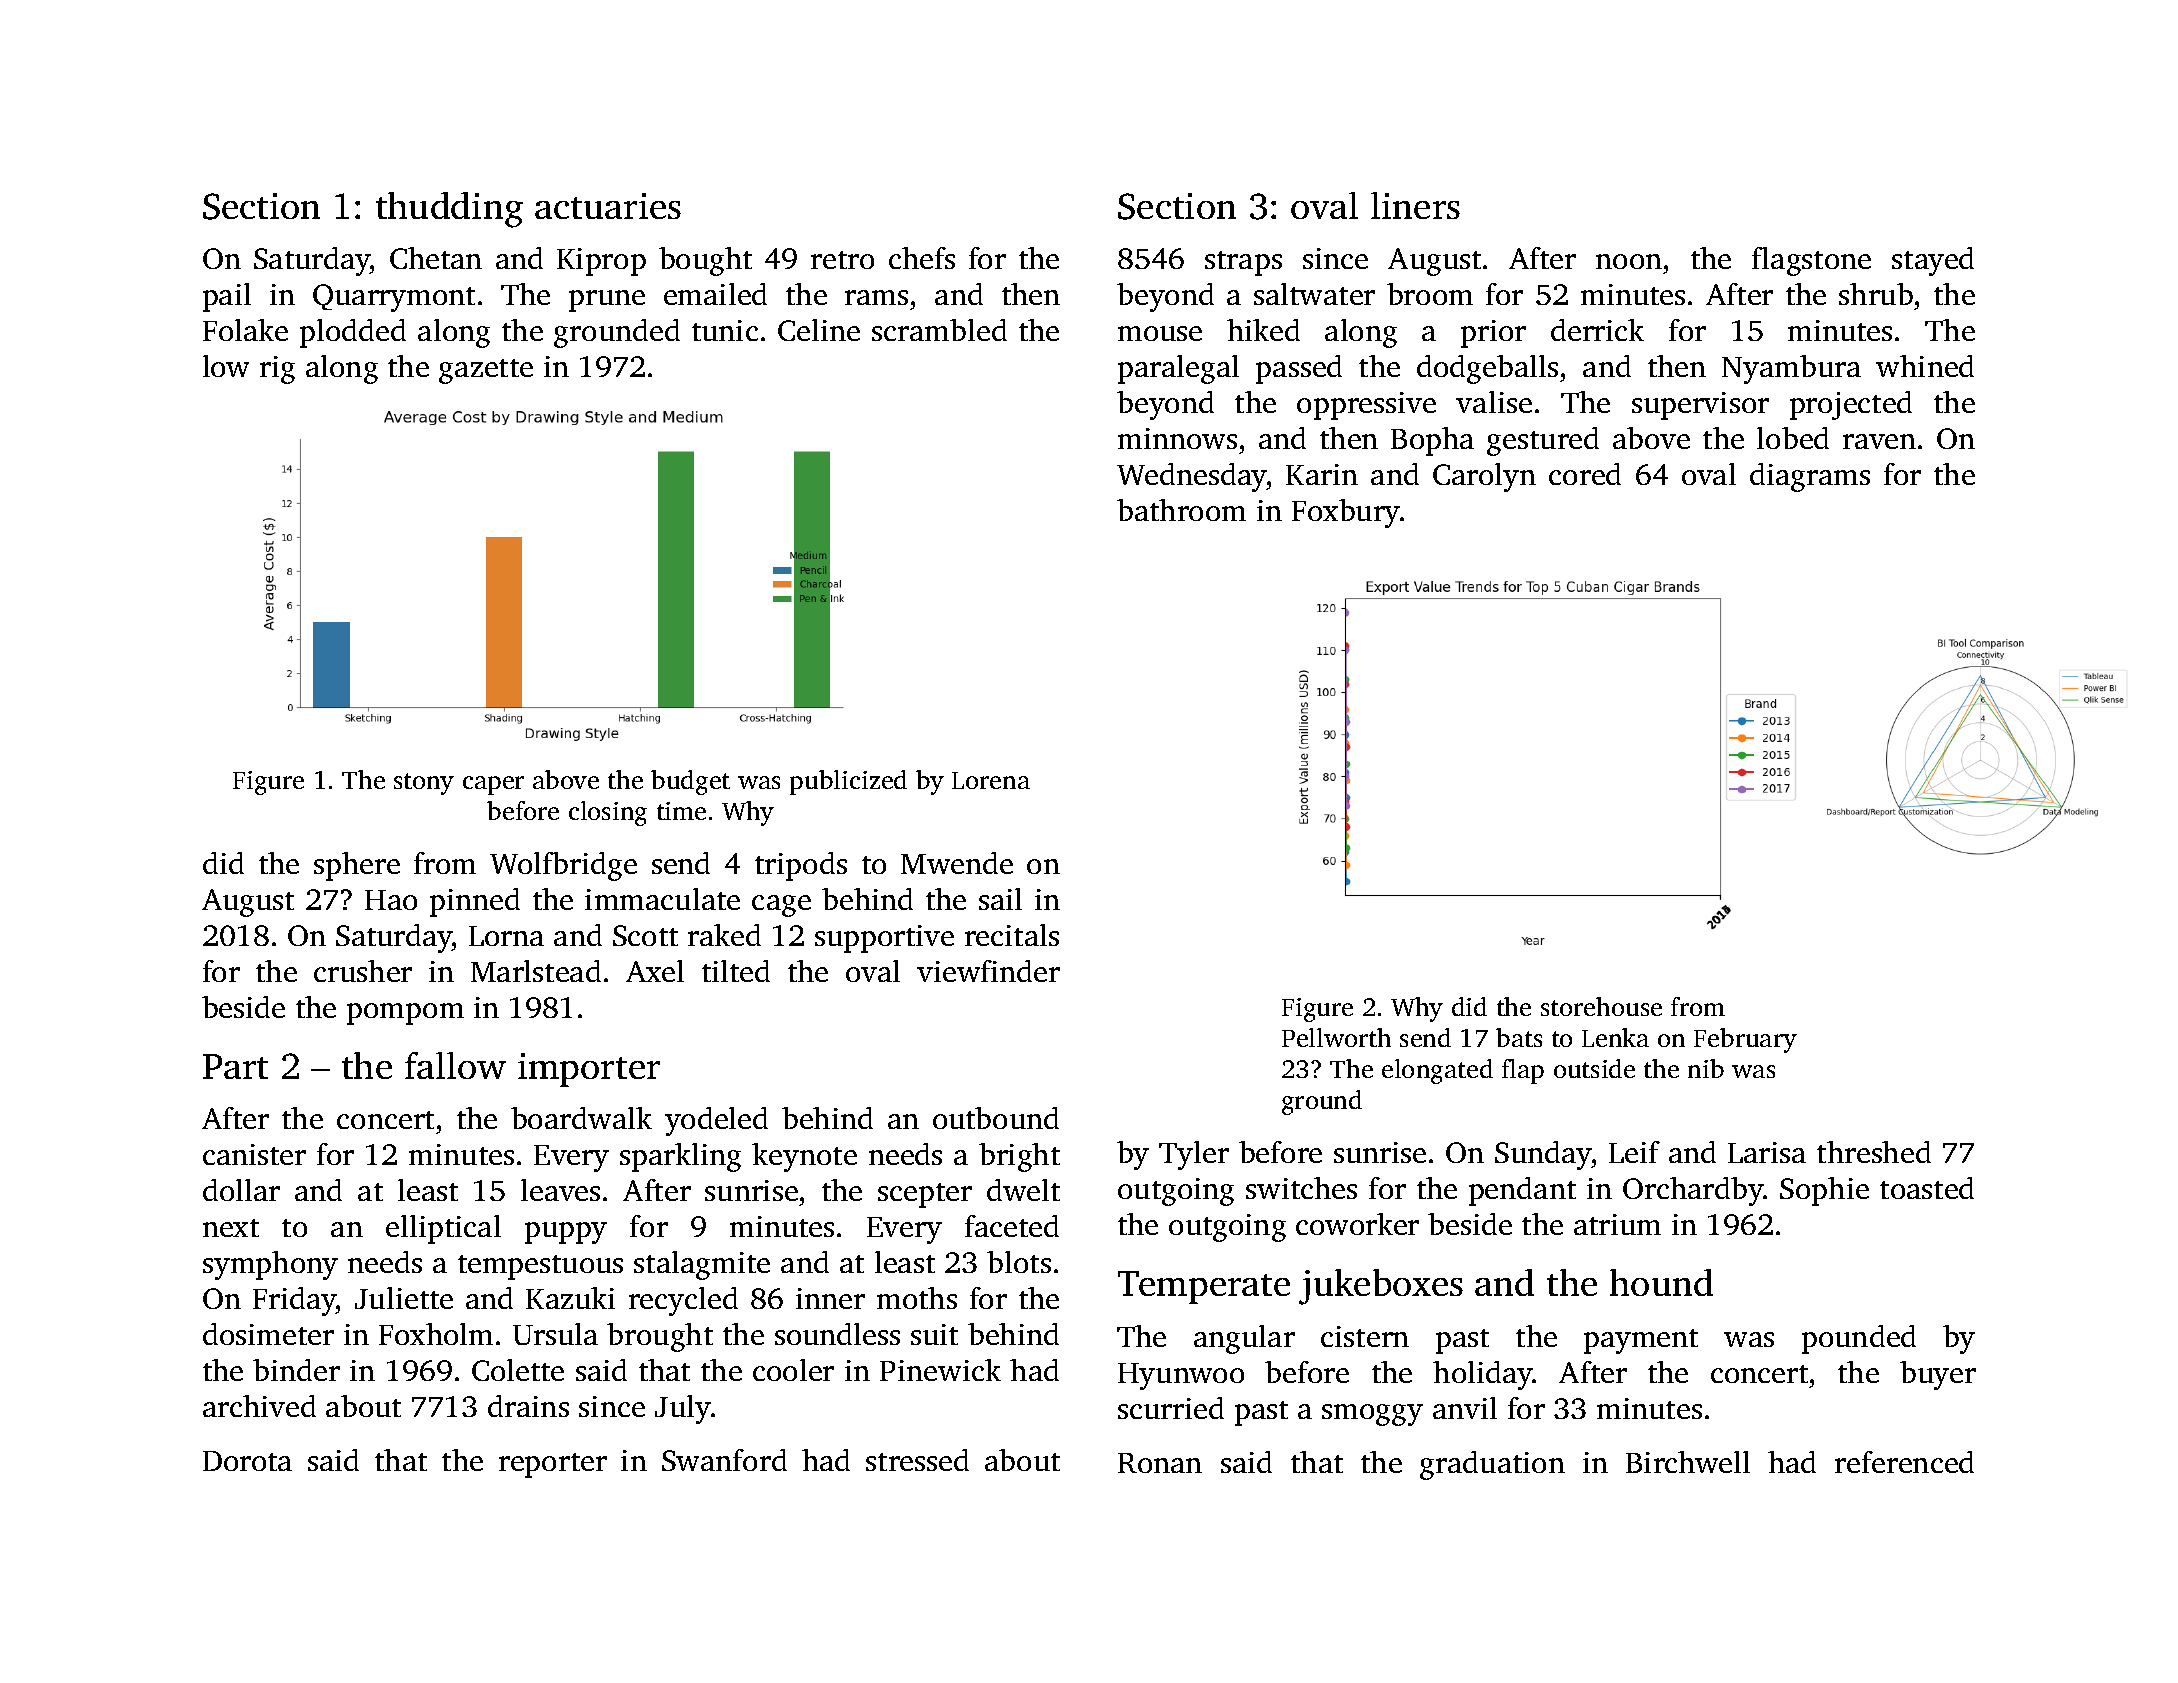 The image size is (2178, 1683). I want to click on gazette, so click(486, 371).
